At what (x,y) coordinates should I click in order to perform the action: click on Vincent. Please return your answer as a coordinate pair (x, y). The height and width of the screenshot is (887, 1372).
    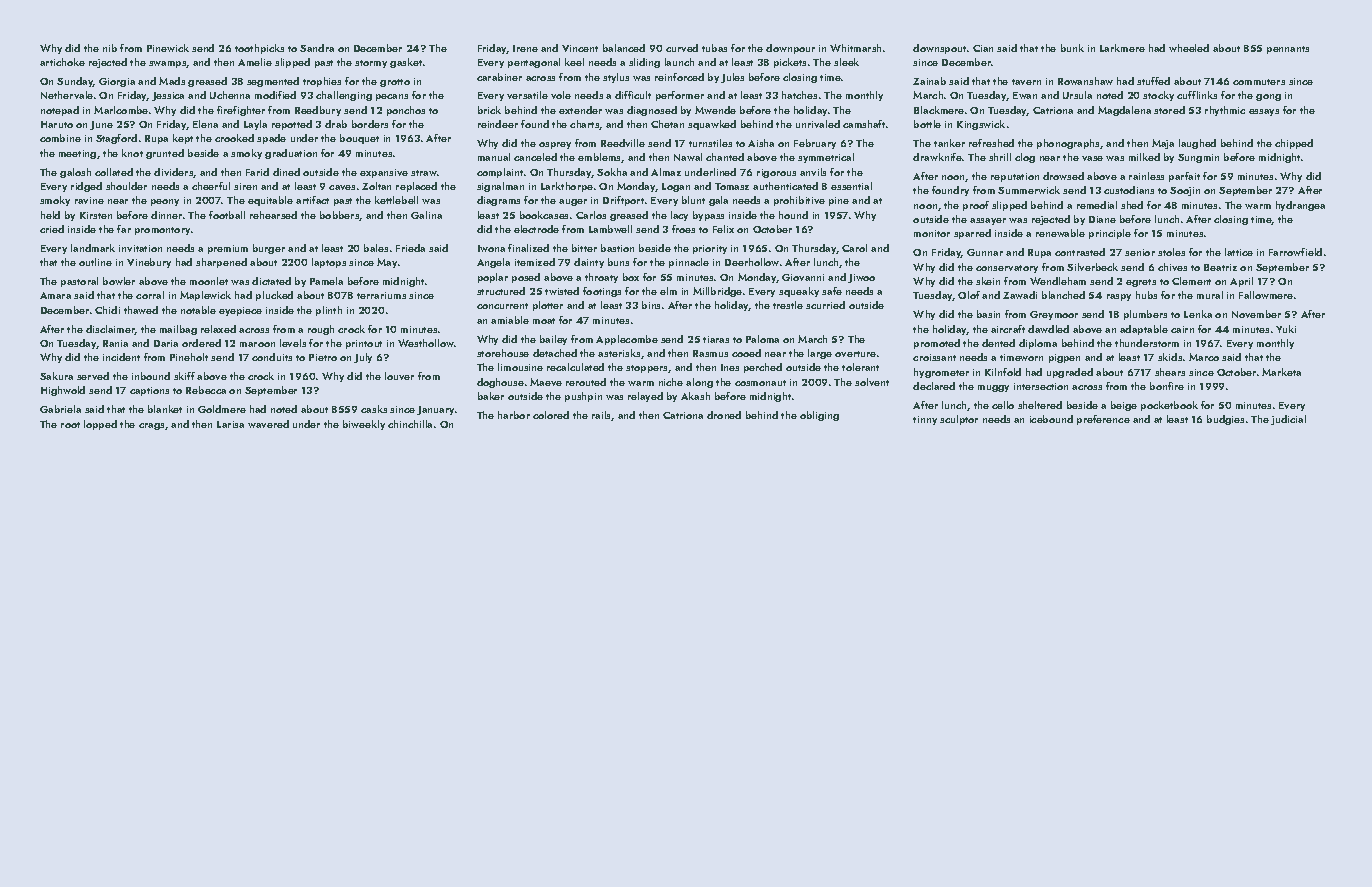
    Looking at the image, I should click on (580, 48).
